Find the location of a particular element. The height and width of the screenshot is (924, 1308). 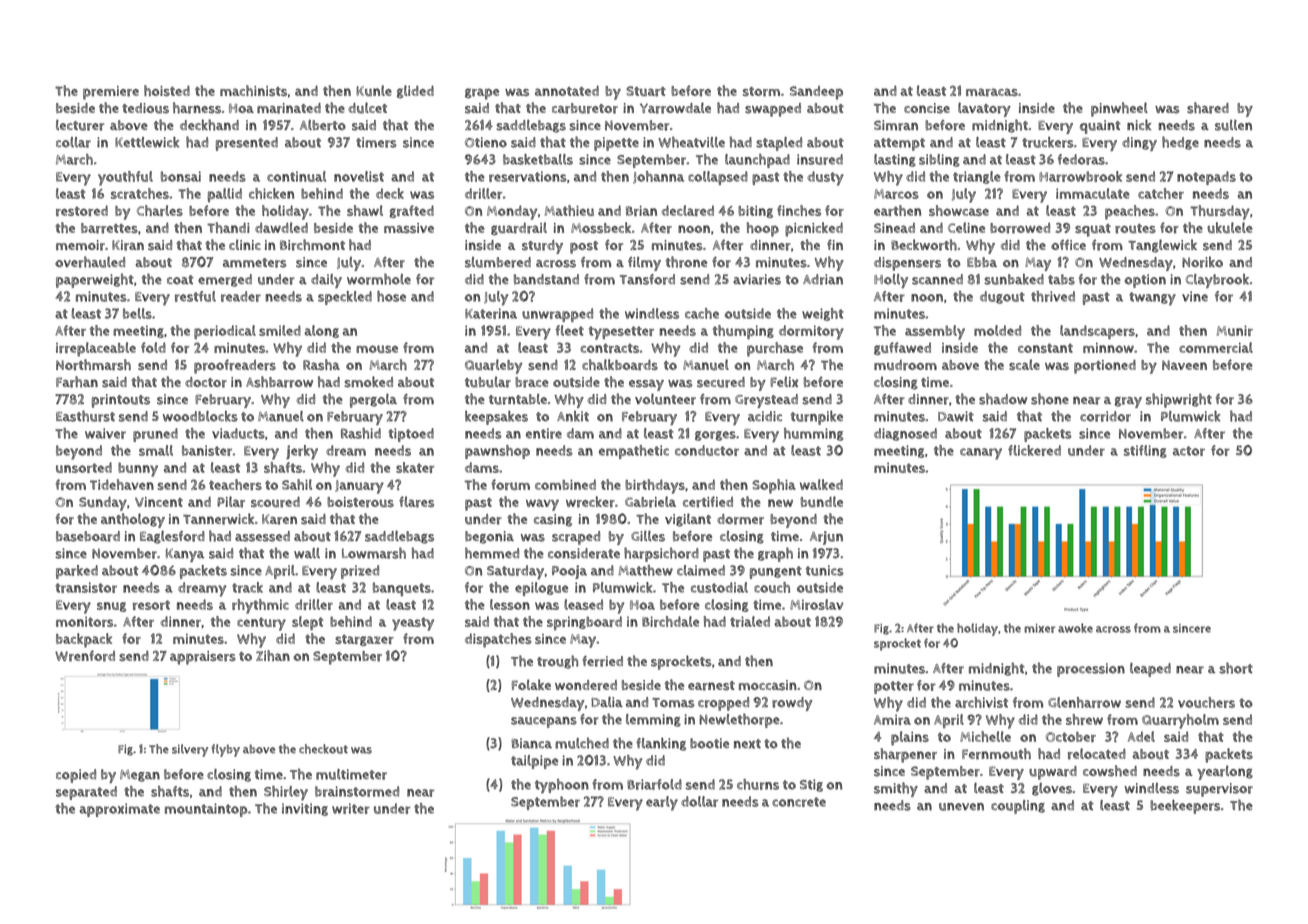

baseboard is located at coordinates (88, 536).
